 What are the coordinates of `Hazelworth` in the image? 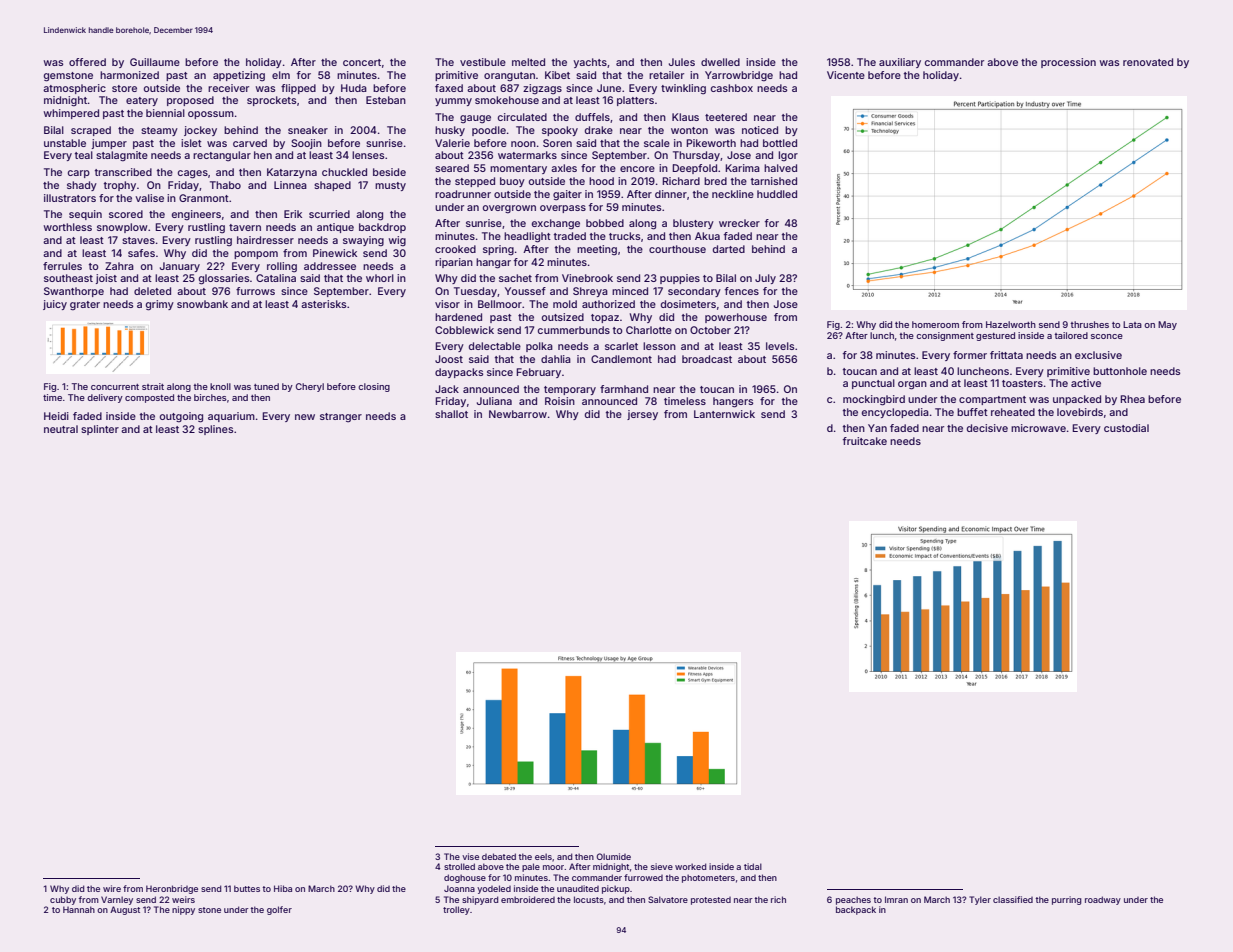 It's located at (1011, 324).
